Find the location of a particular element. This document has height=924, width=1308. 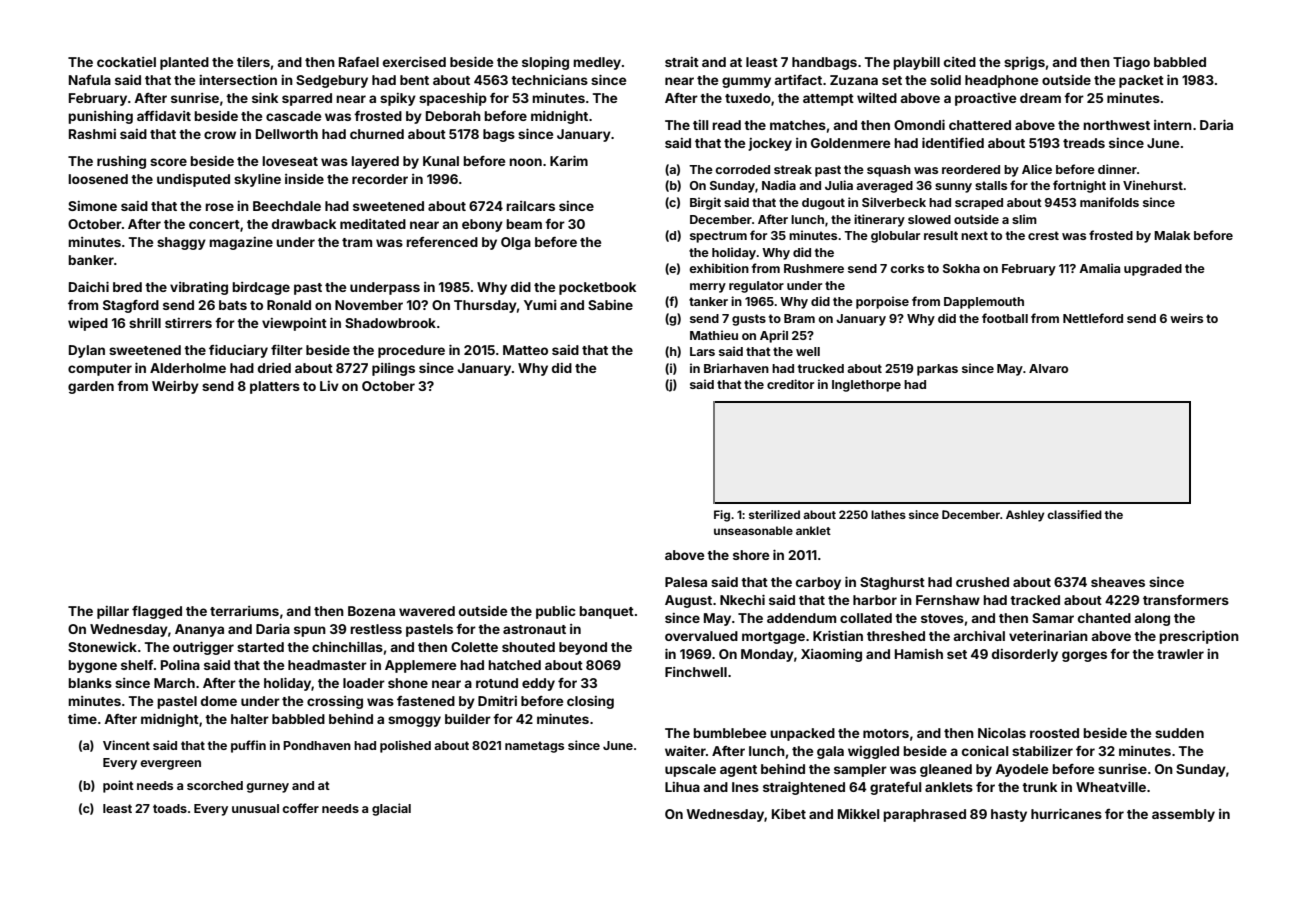

Kristian is located at coordinates (838, 636).
